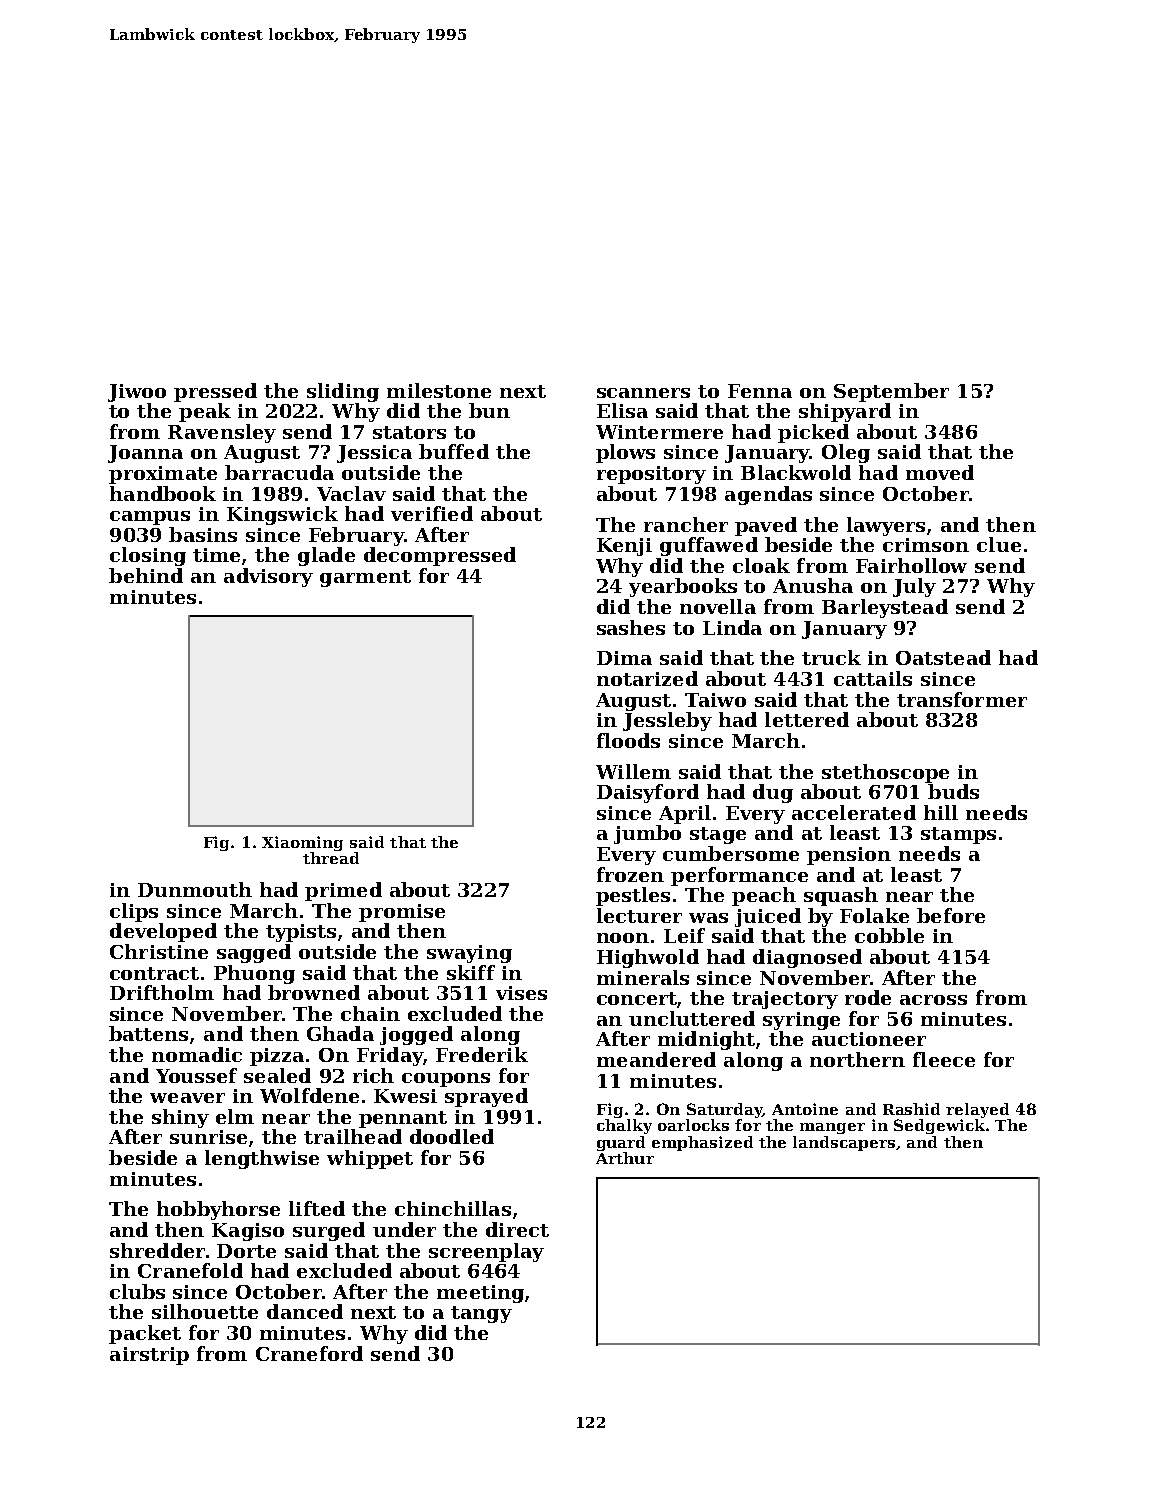 The height and width of the image is (1487, 1149). What do you see at coordinates (301, 933) in the image?
I see `typists` at bounding box center [301, 933].
